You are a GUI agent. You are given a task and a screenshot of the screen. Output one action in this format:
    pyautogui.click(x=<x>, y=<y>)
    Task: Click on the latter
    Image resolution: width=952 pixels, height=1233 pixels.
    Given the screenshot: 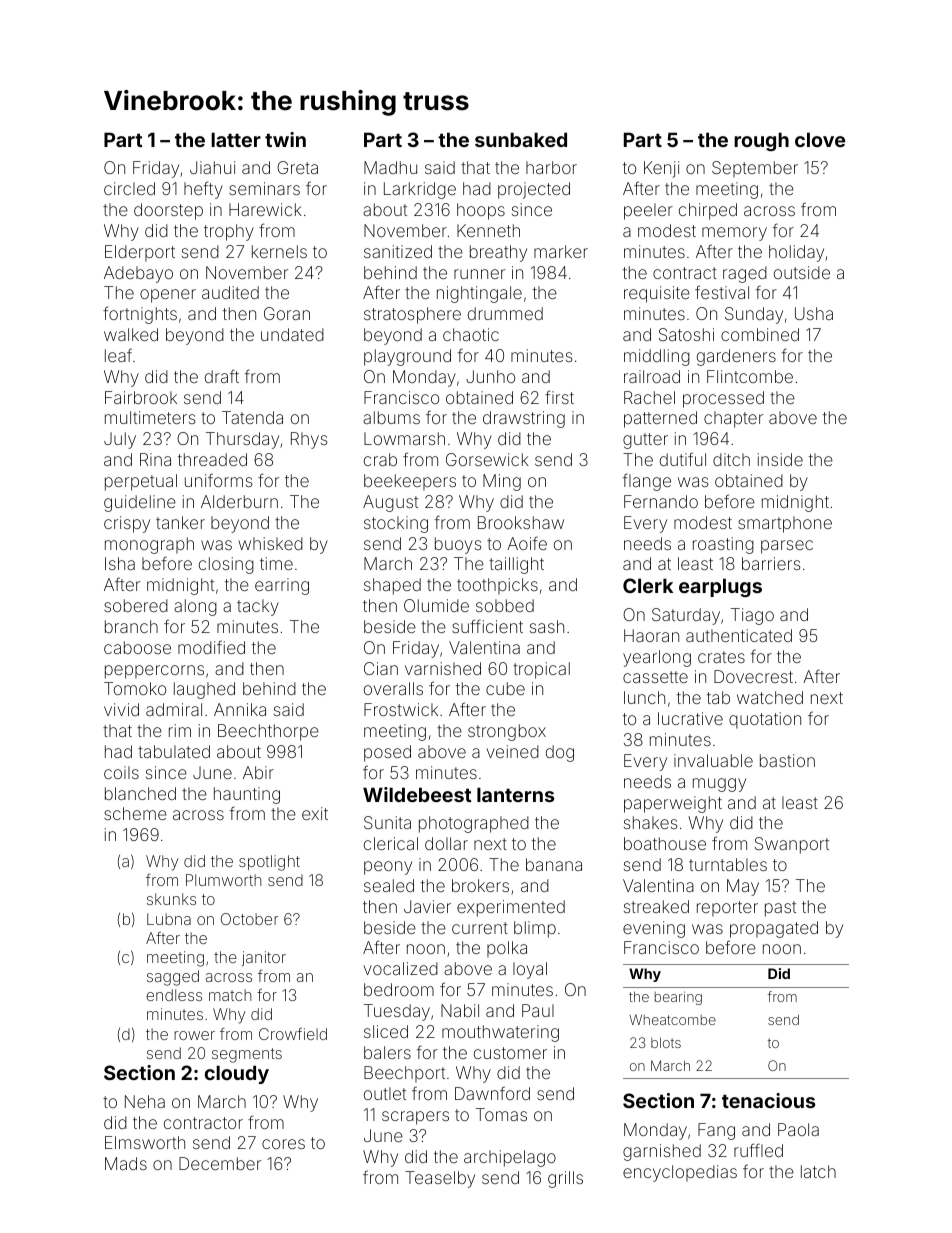 What is the action you would take?
    pyautogui.click(x=236, y=139)
